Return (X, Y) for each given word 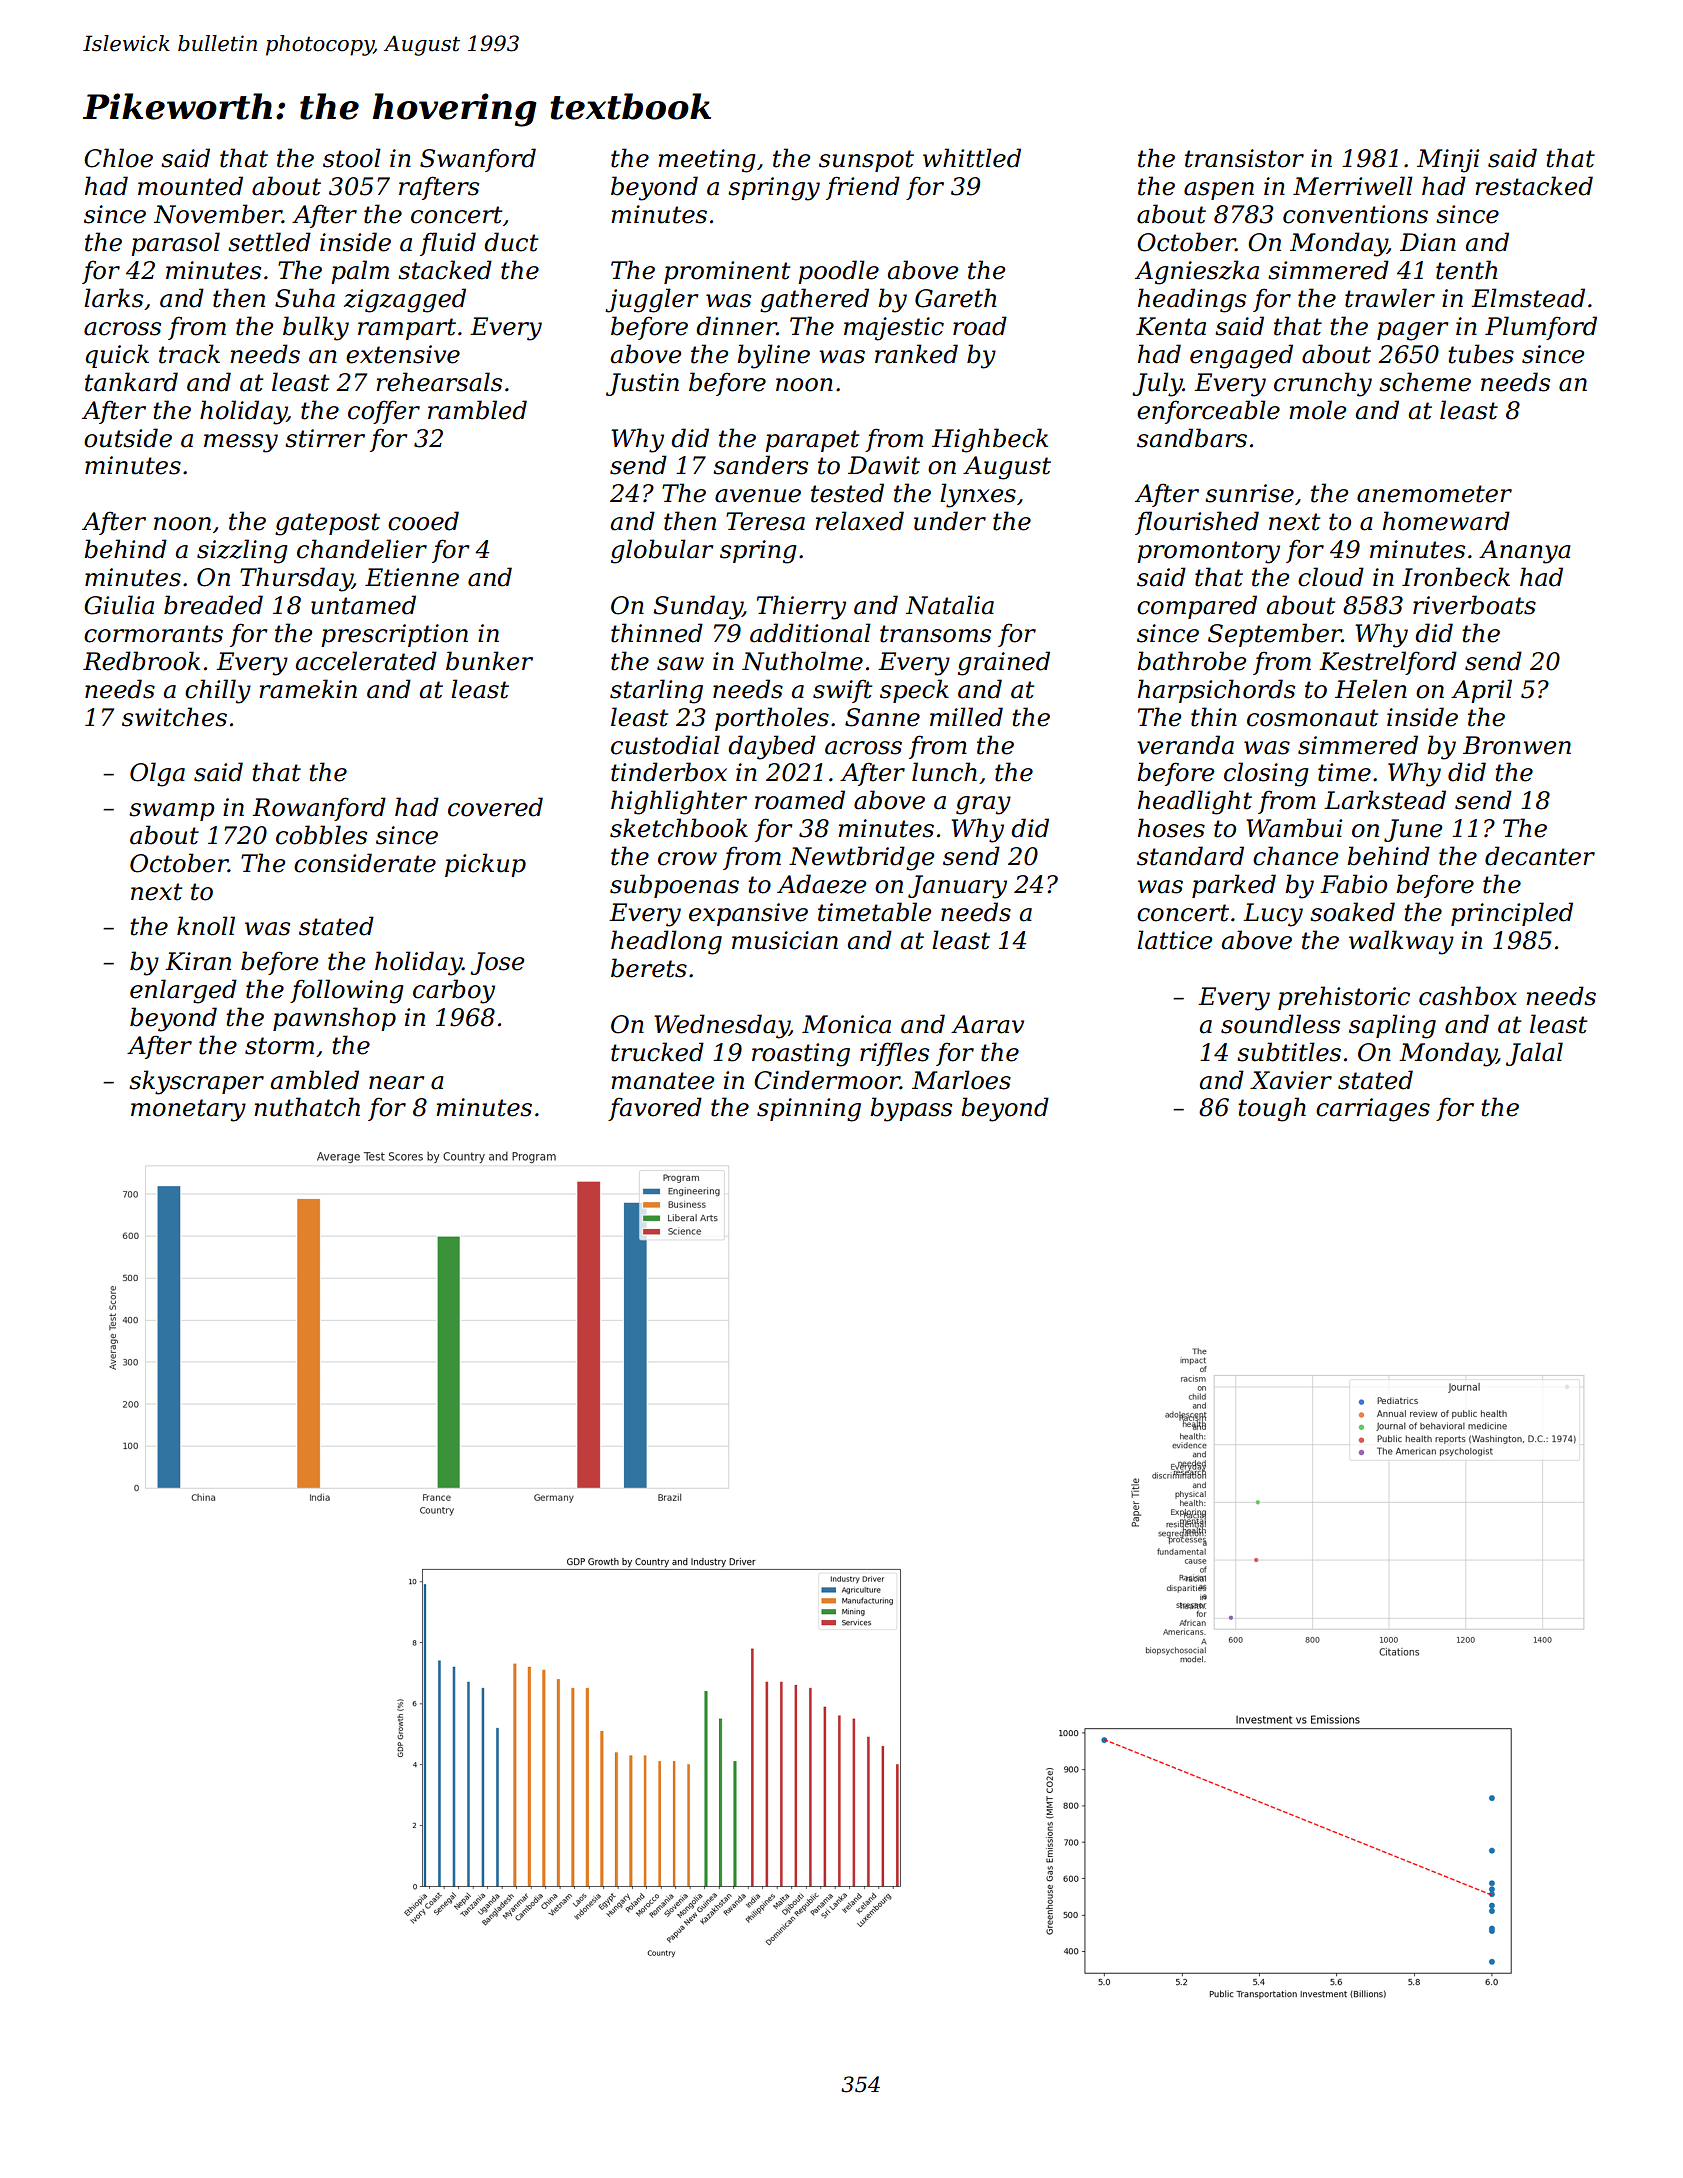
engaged (1241, 356)
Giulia (119, 605)
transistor (1244, 158)
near (396, 1083)
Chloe (118, 158)
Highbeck (990, 440)
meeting (707, 161)
